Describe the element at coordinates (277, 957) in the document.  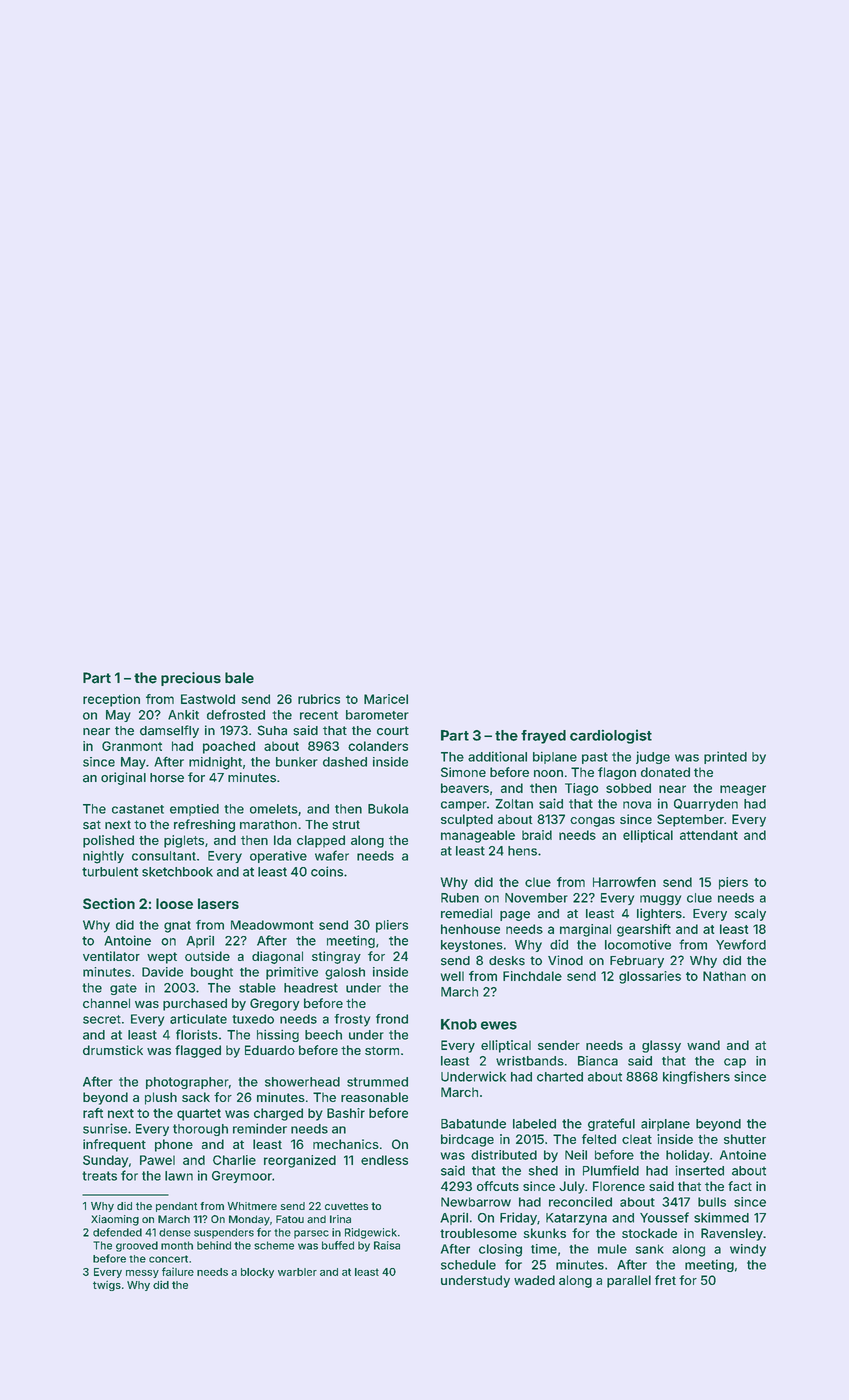
I see `diagonal` at that location.
